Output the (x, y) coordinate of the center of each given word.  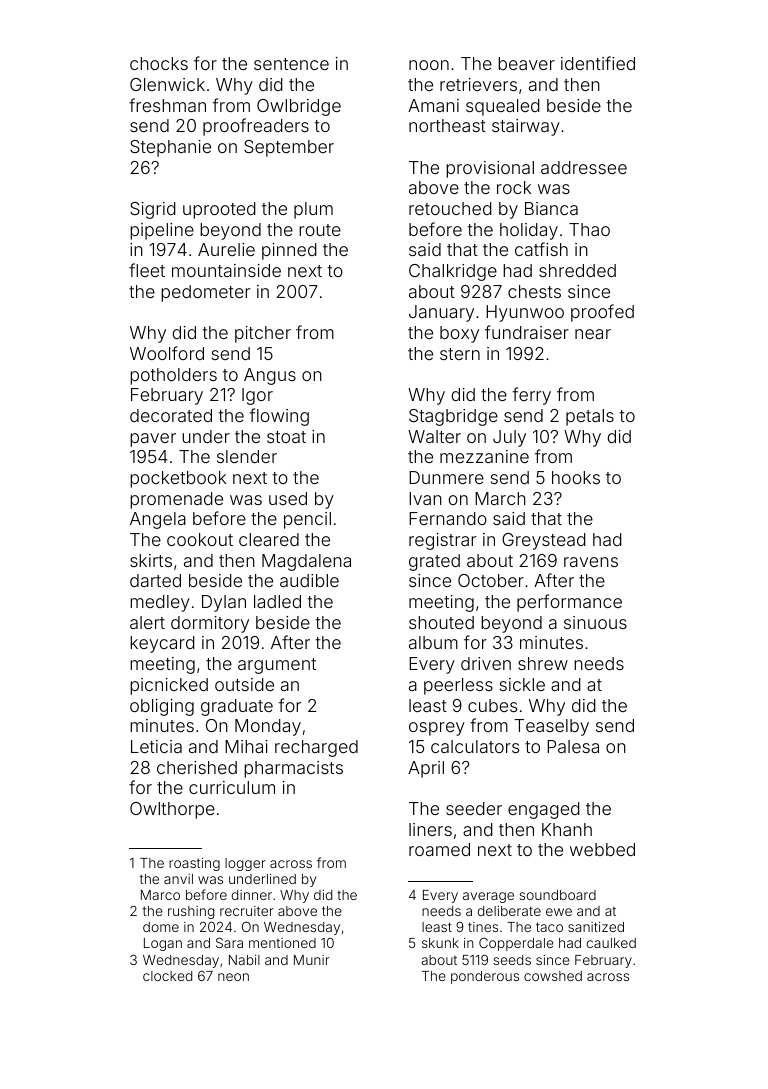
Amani (433, 105)
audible (309, 580)
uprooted (219, 210)
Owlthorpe (172, 810)
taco (549, 927)
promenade (176, 500)
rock (514, 187)
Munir (312, 960)
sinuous (595, 622)
